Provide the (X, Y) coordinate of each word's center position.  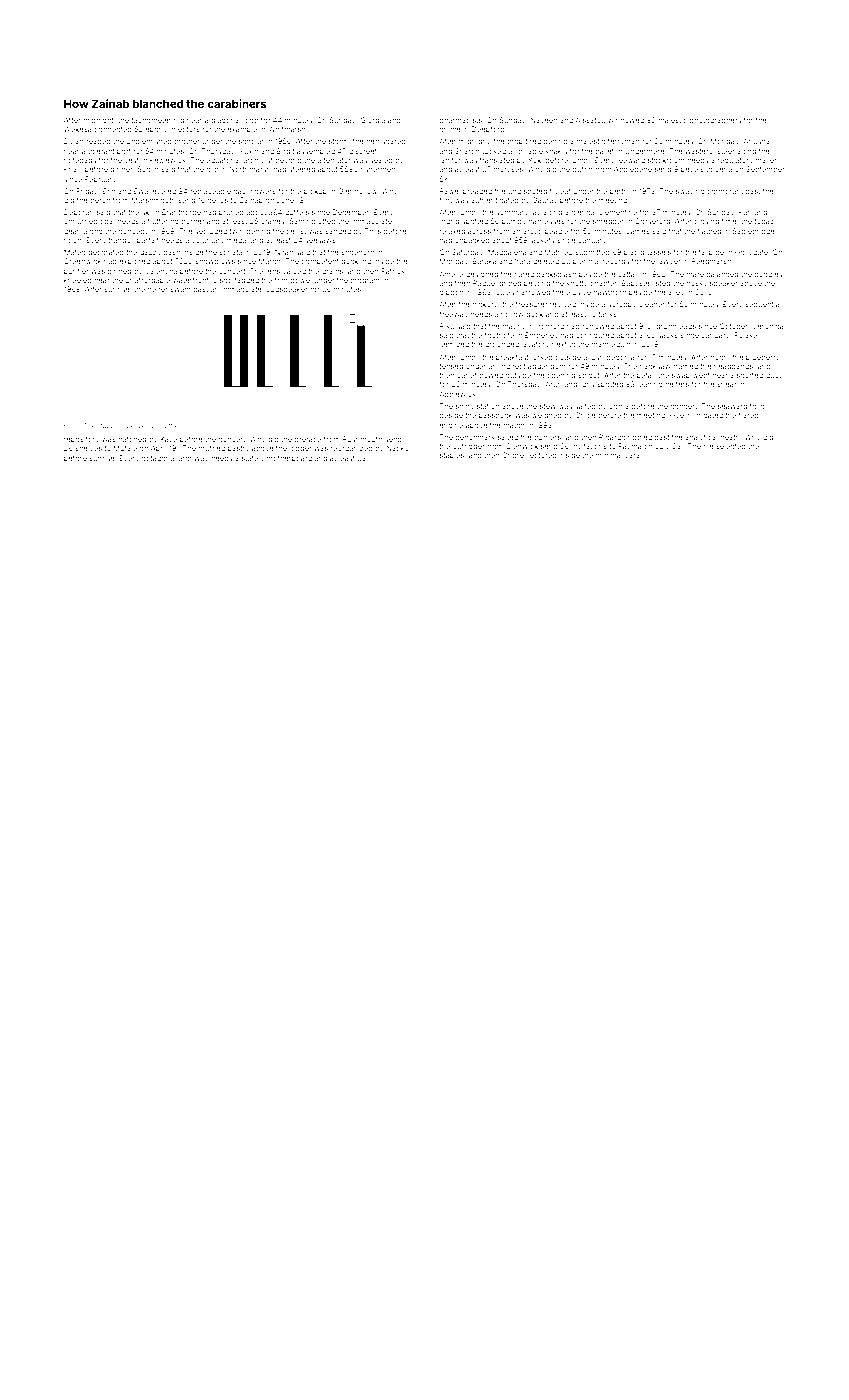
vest (131, 160)
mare (695, 275)
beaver (137, 426)
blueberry (763, 358)
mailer (766, 160)
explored (134, 262)
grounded (502, 345)
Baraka (485, 261)
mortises (508, 169)
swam (180, 290)
